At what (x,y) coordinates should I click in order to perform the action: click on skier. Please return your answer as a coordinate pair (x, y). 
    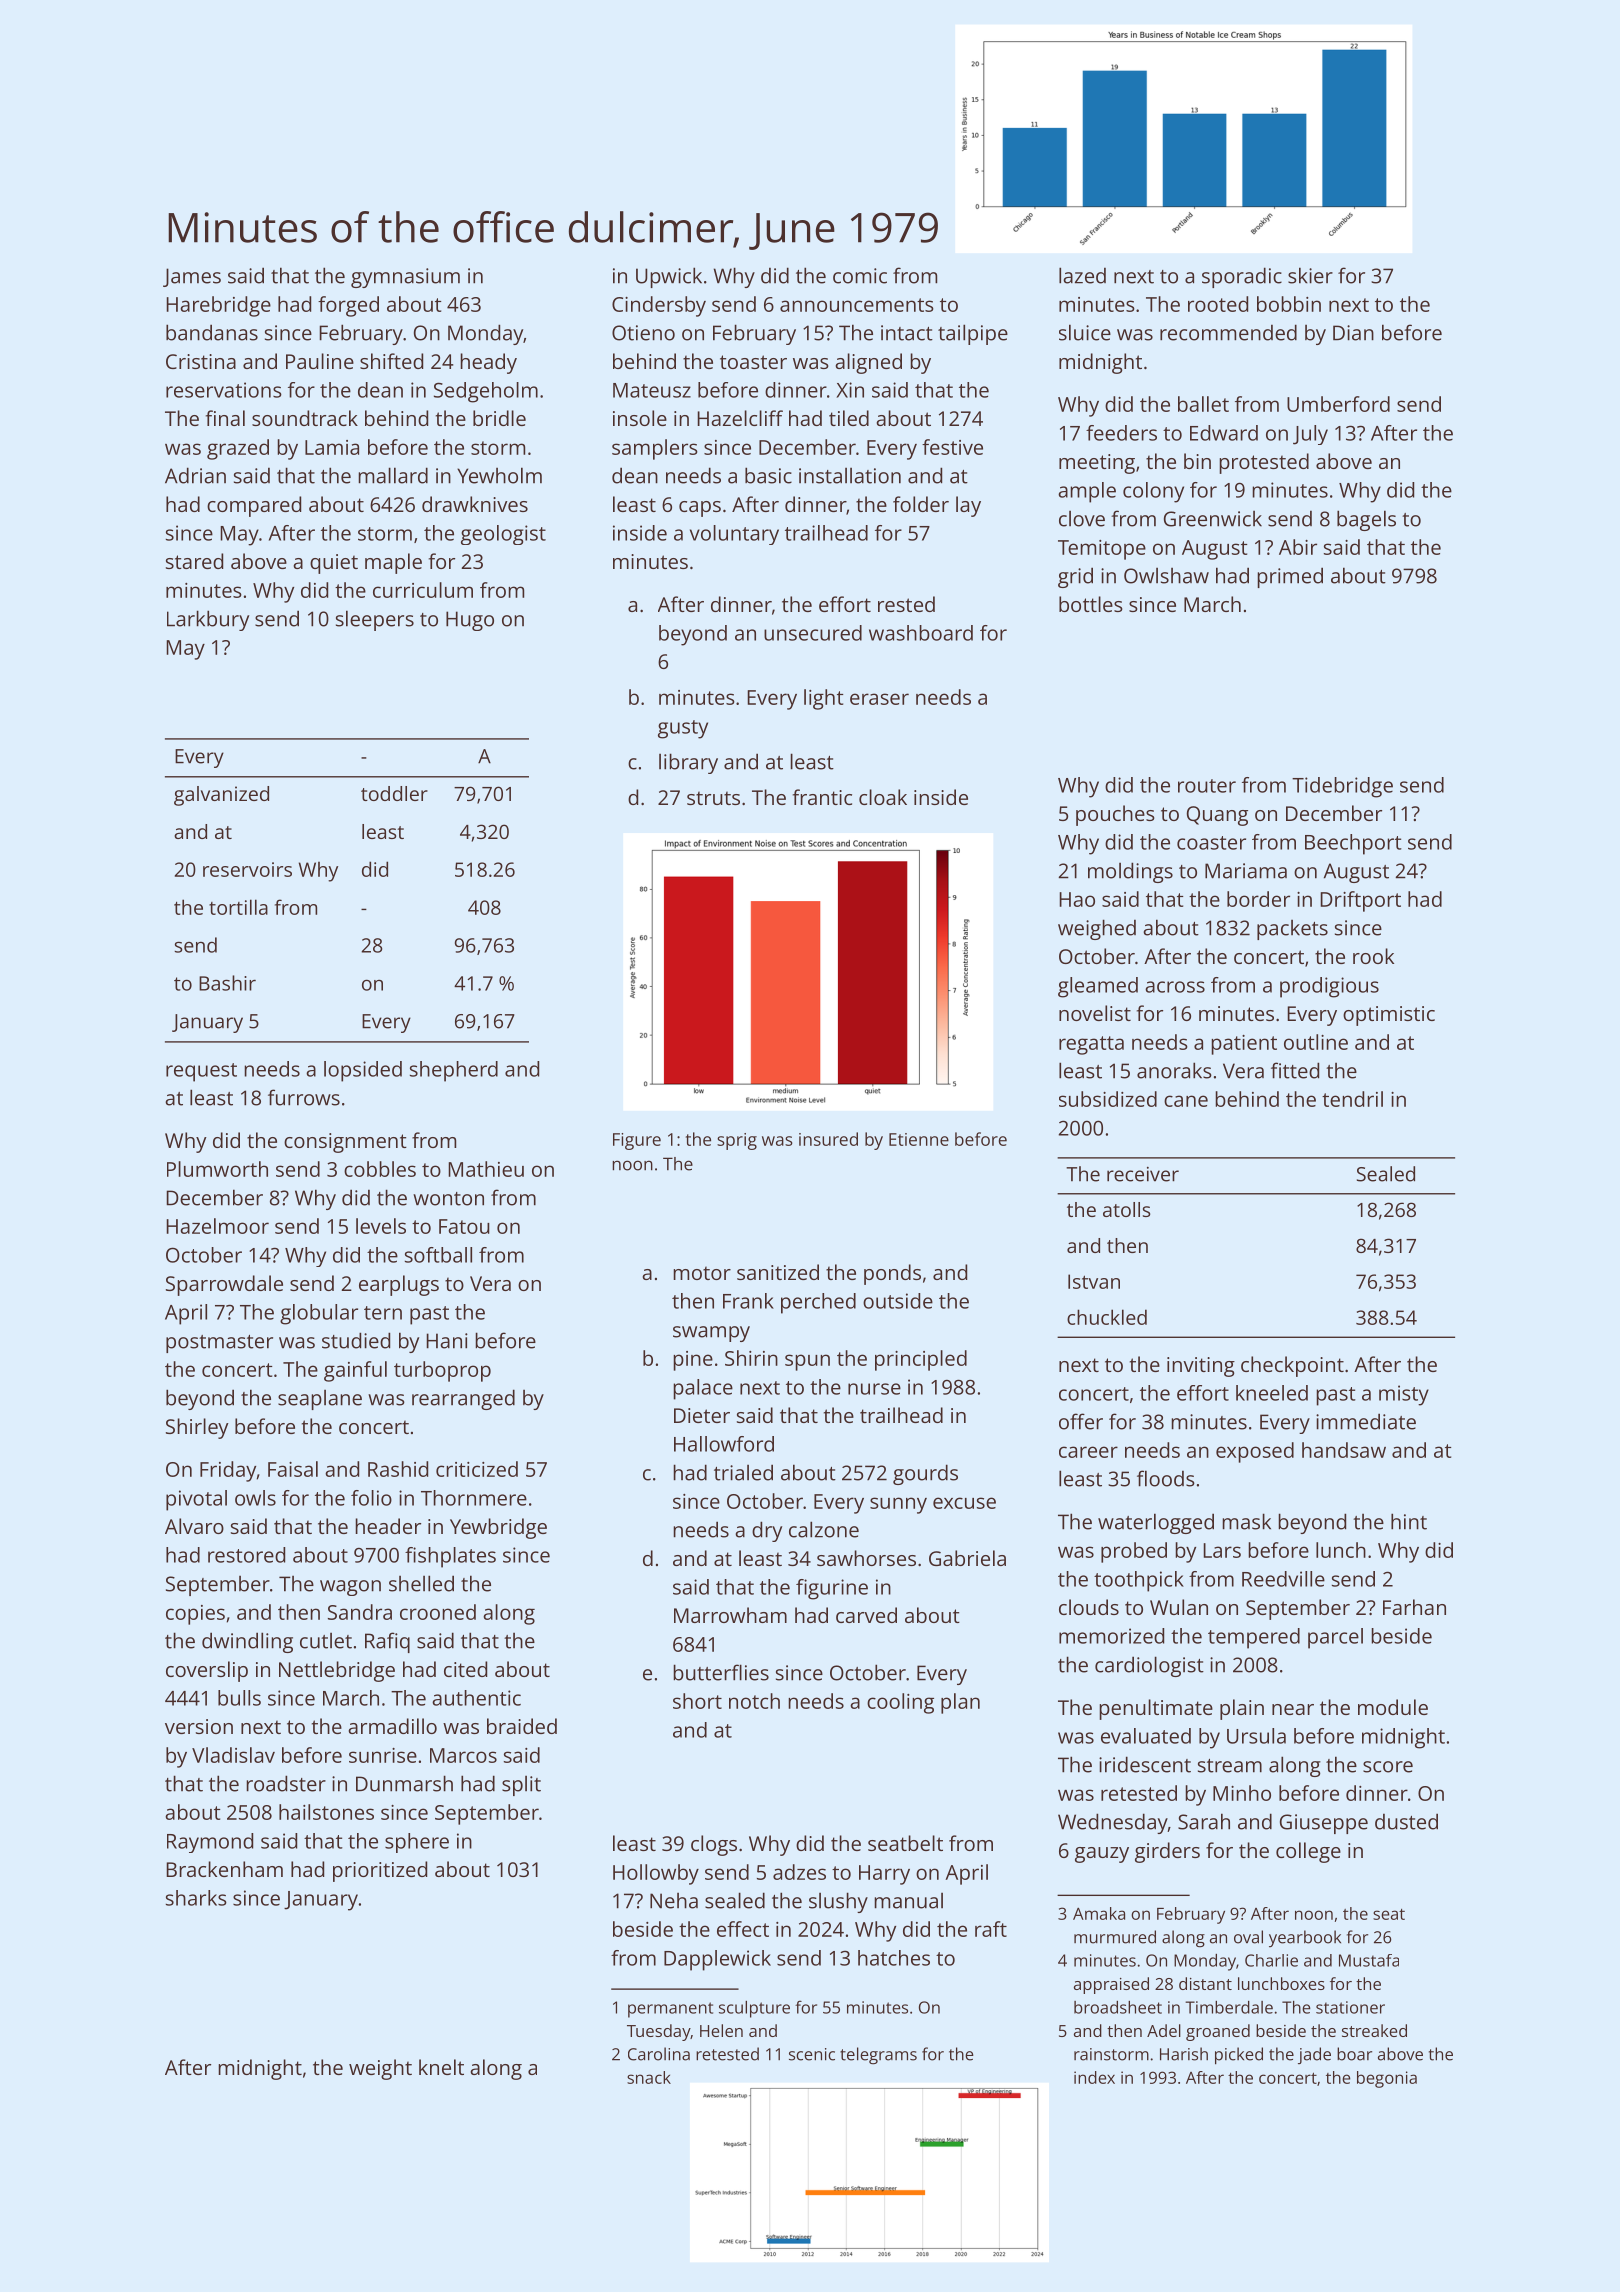
    Looking at the image, I should click on (1310, 275).
